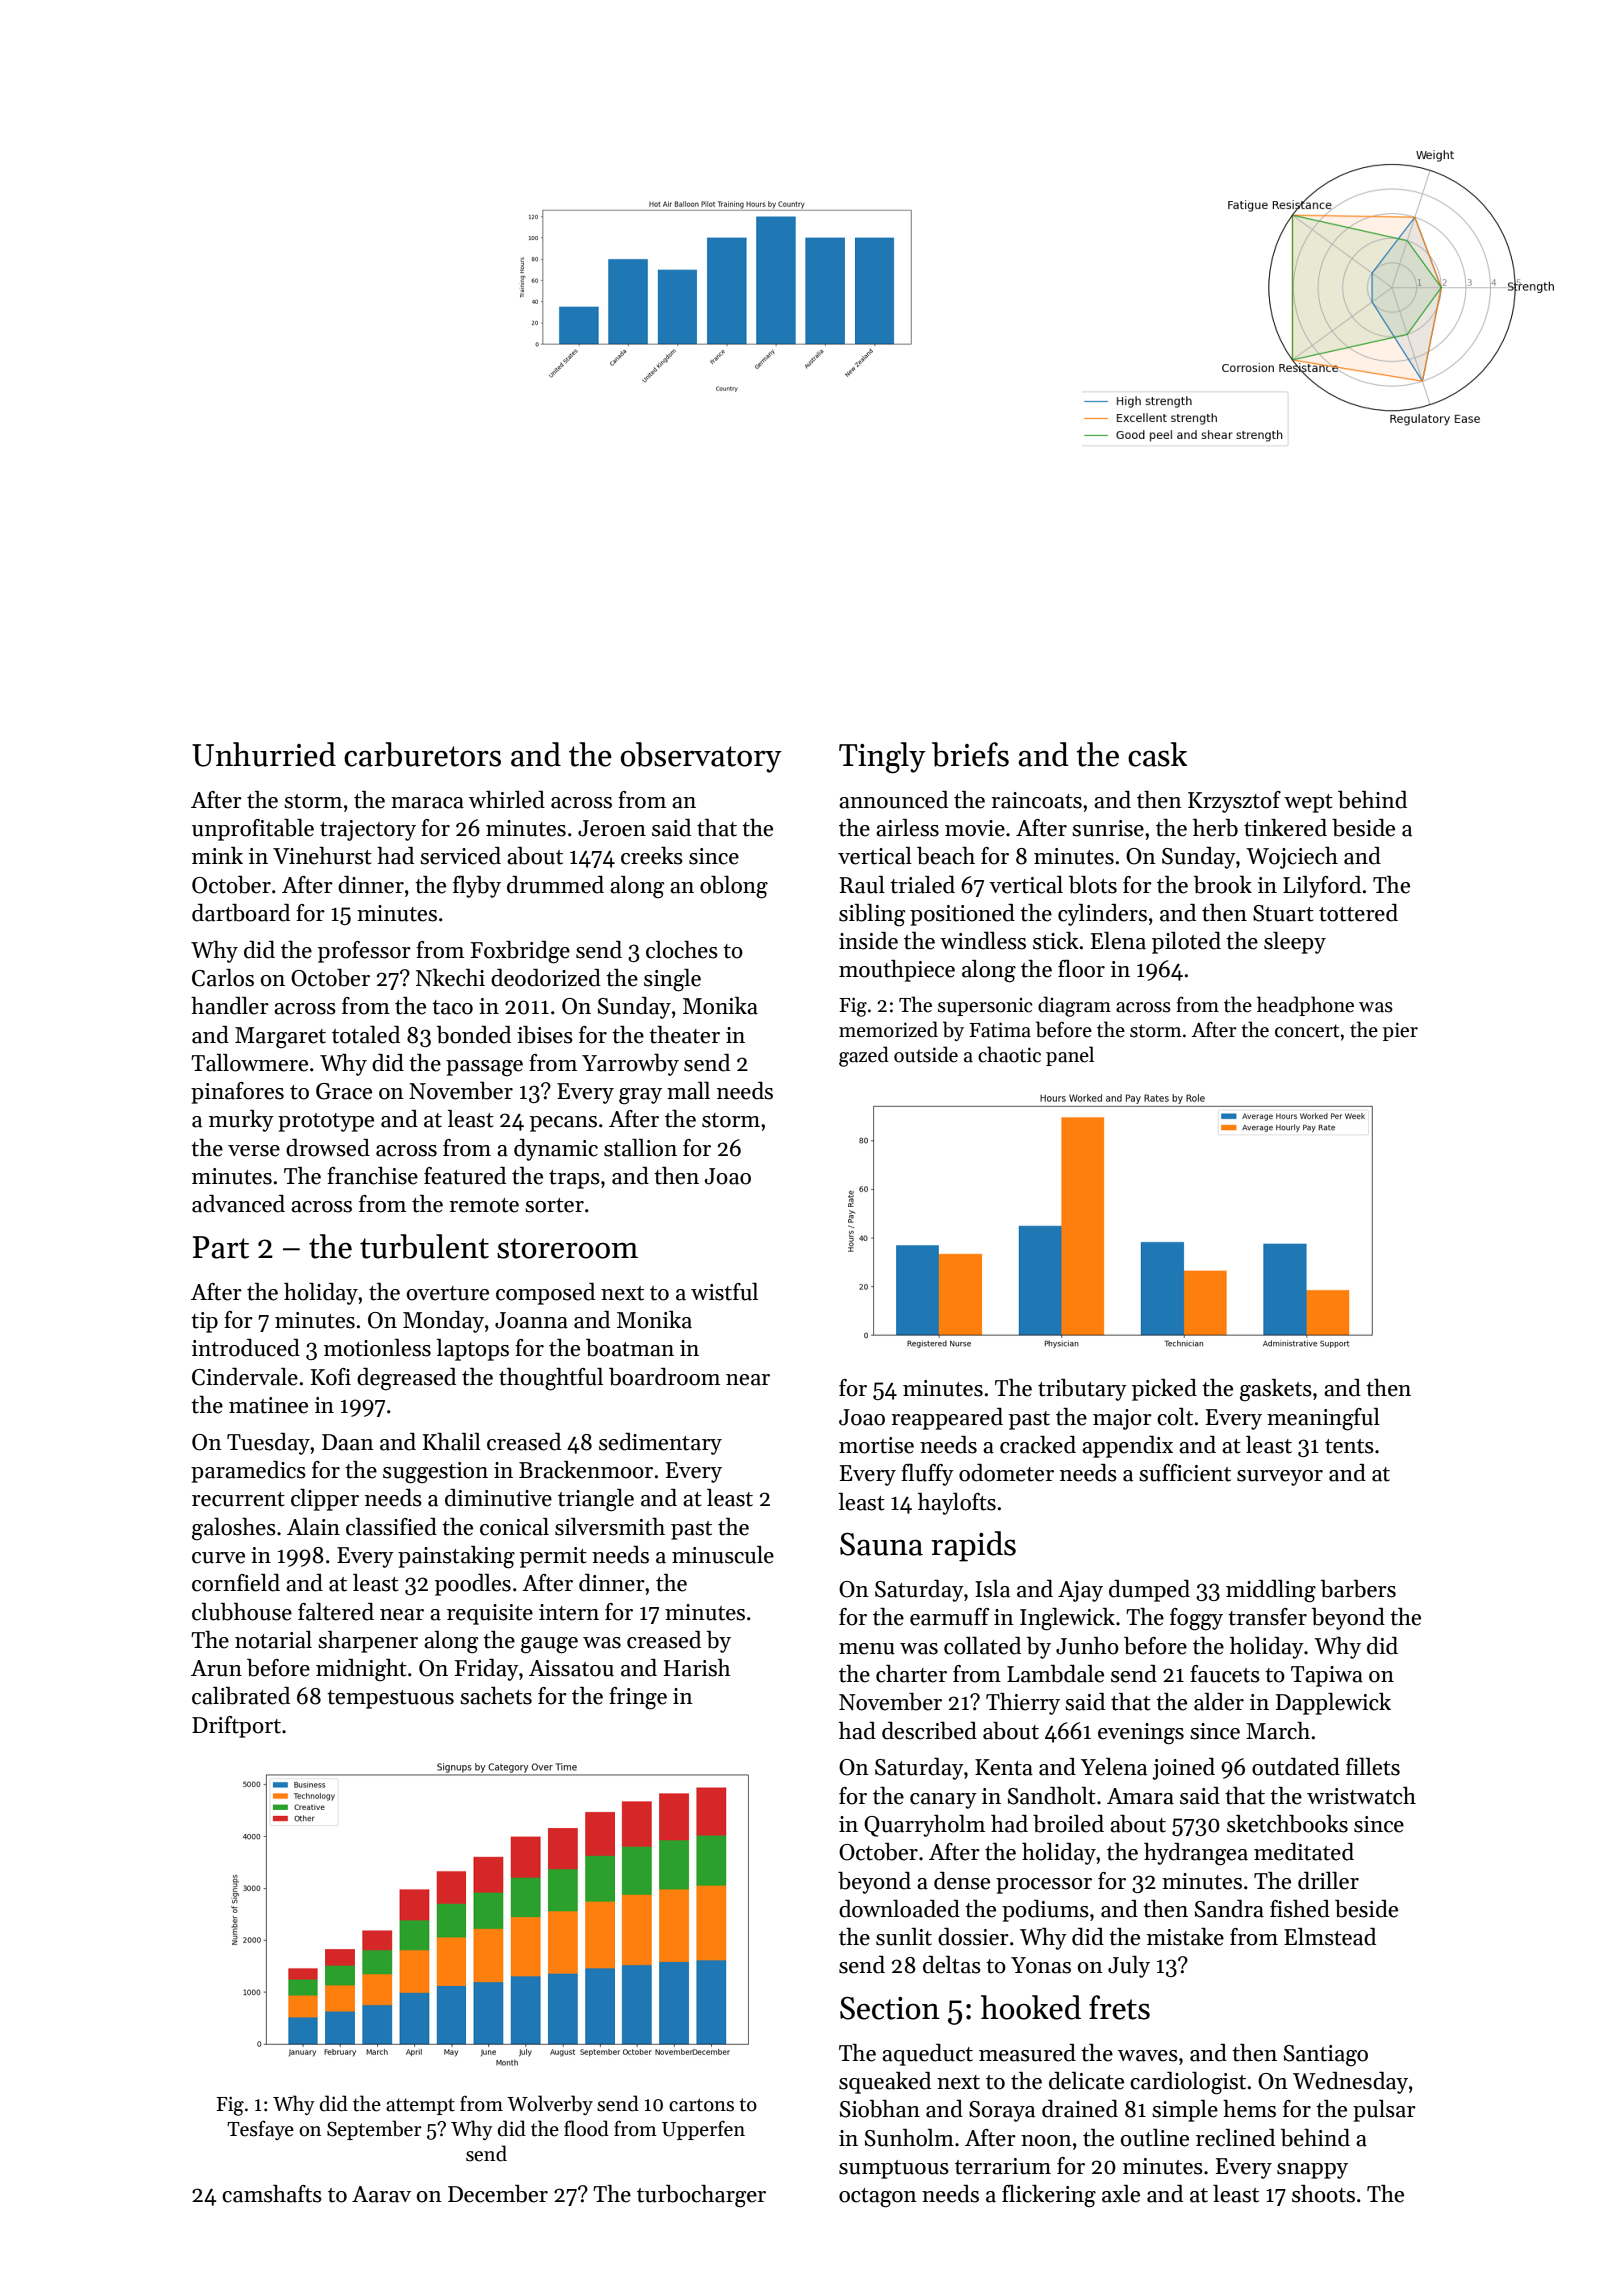 The width and height of the screenshot is (1620, 2292). Describe the element at coordinates (1358, 913) in the screenshot. I see `tottered` at that location.
